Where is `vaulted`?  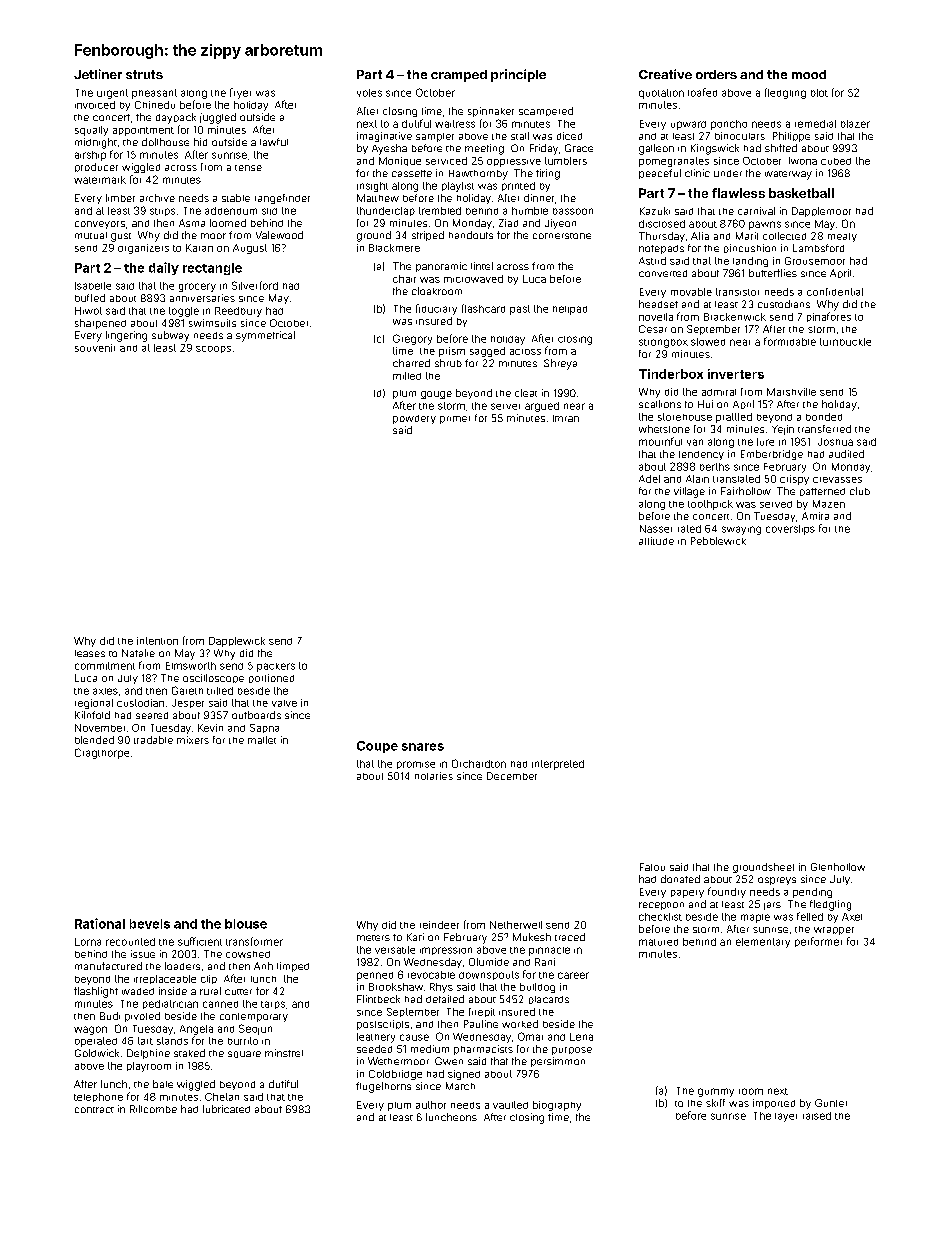 vaulted is located at coordinates (510, 1105).
